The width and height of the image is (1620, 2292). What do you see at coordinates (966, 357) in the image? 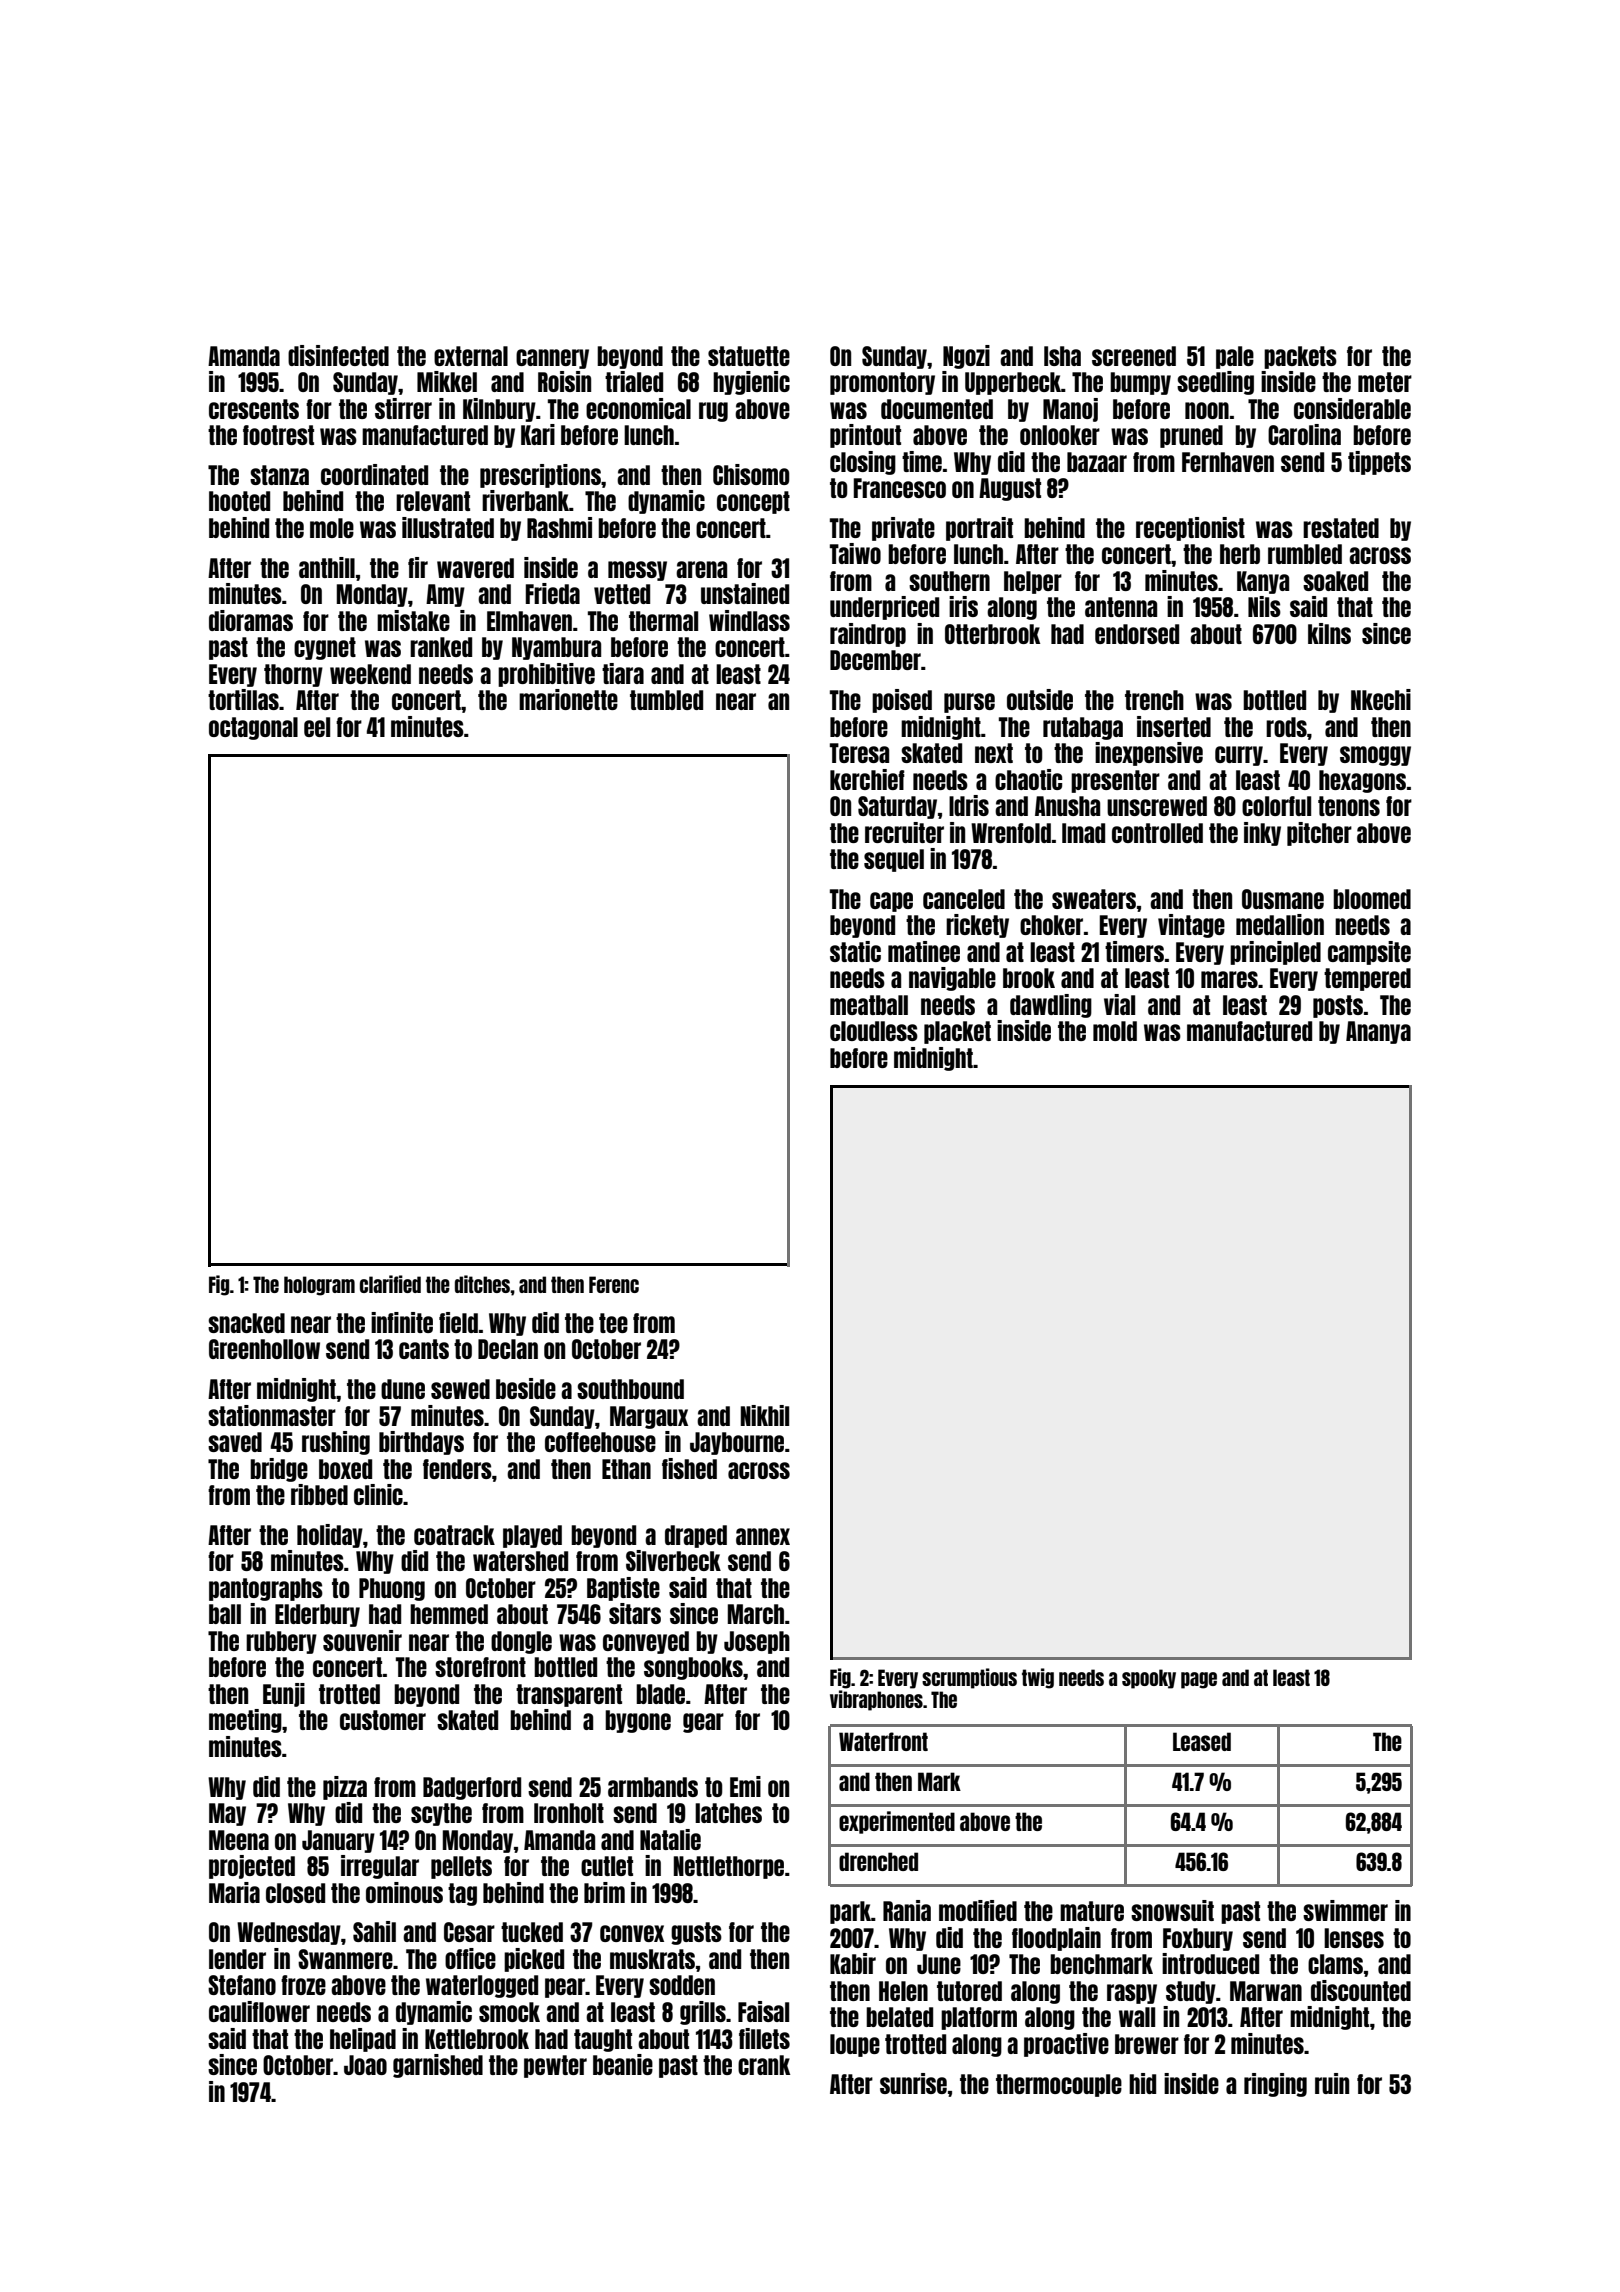
I see `Ngozi` at bounding box center [966, 357].
